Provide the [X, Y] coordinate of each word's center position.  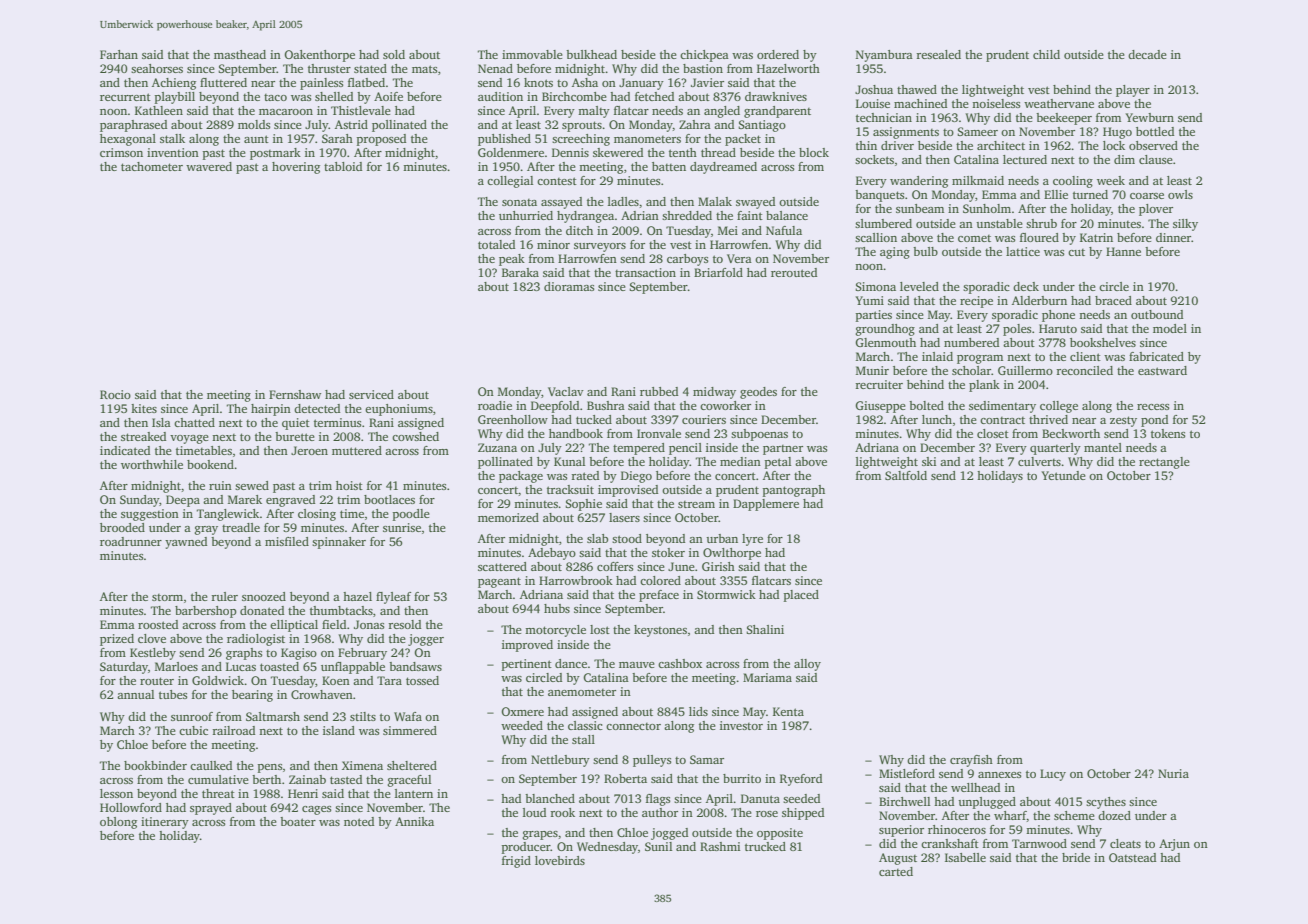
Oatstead [1132, 857]
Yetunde [1063, 475]
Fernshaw [295, 394]
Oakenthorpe [319, 56]
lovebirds [560, 860]
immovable [532, 54]
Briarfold [718, 272]
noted [359, 821]
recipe [976, 302]
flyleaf [393, 598]
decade [1147, 54]
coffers [615, 566]
